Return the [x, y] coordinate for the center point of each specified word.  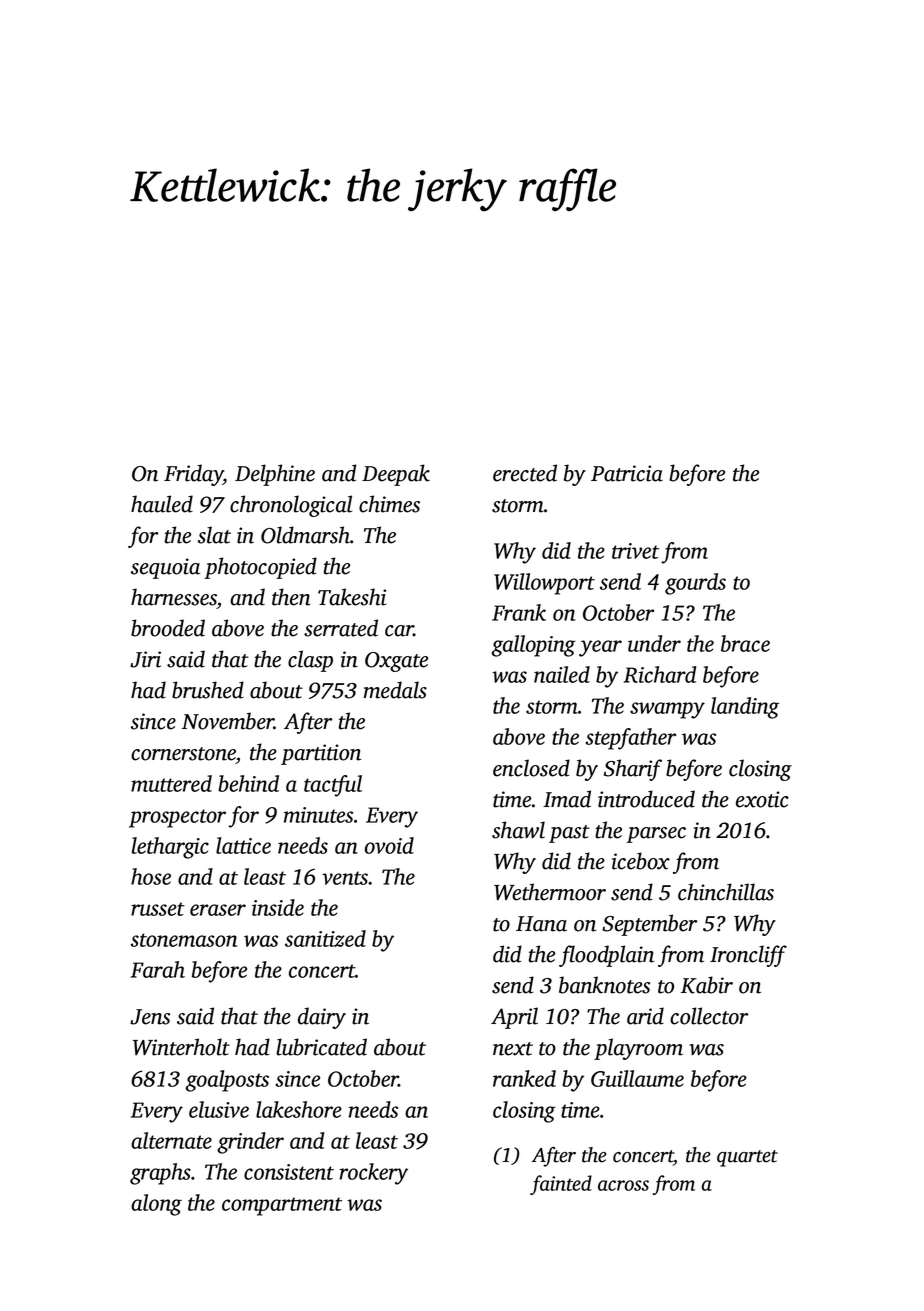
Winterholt [181, 1047]
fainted [561, 1185]
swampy [667, 710]
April [514, 1018]
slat [214, 535]
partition [321, 754]
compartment [282, 1206]
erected [525, 473]
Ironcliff [748, 956]
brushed [208, 690]
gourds [695, 584]
